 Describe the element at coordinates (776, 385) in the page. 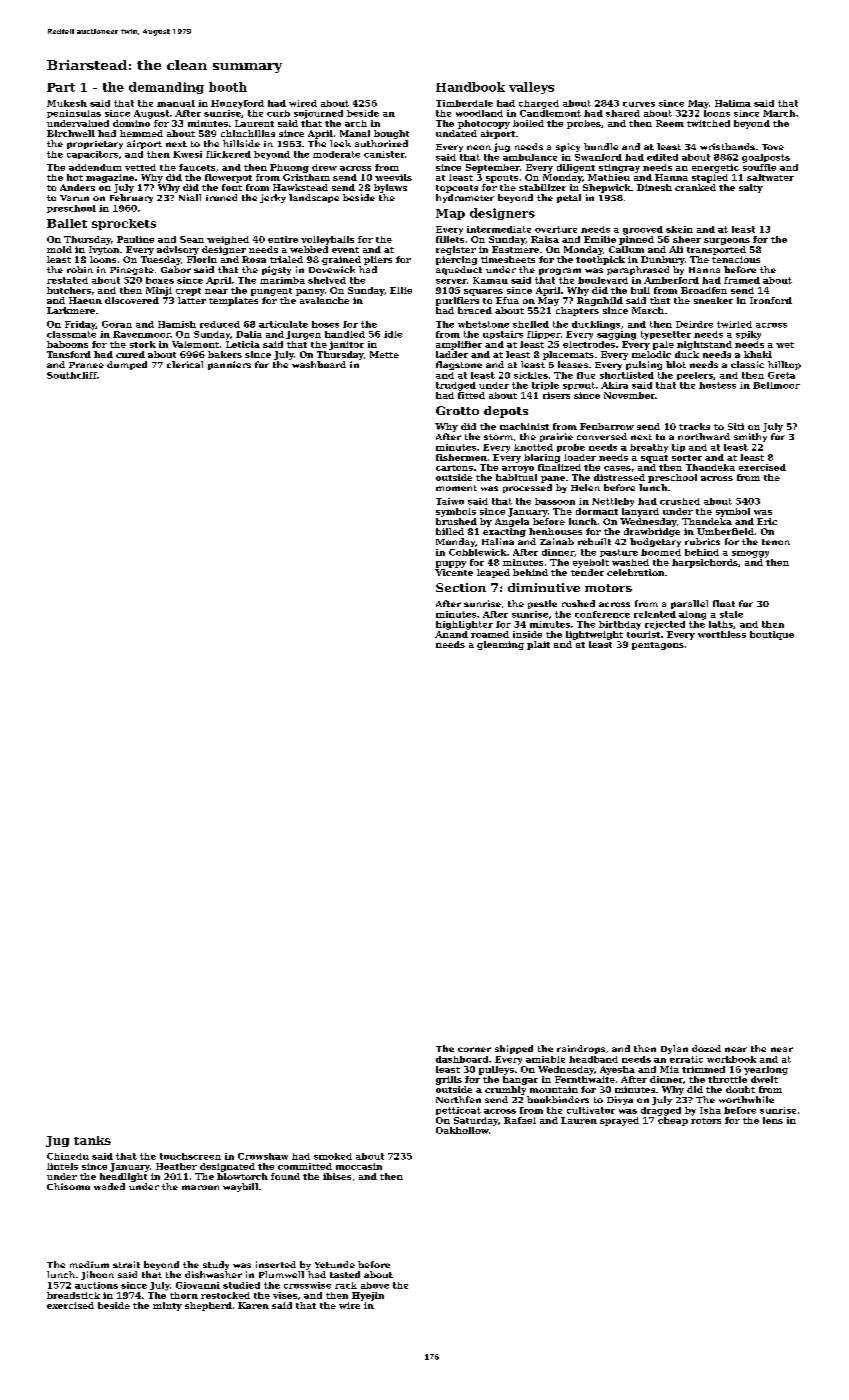

I see `Bellmoor` at that location.
